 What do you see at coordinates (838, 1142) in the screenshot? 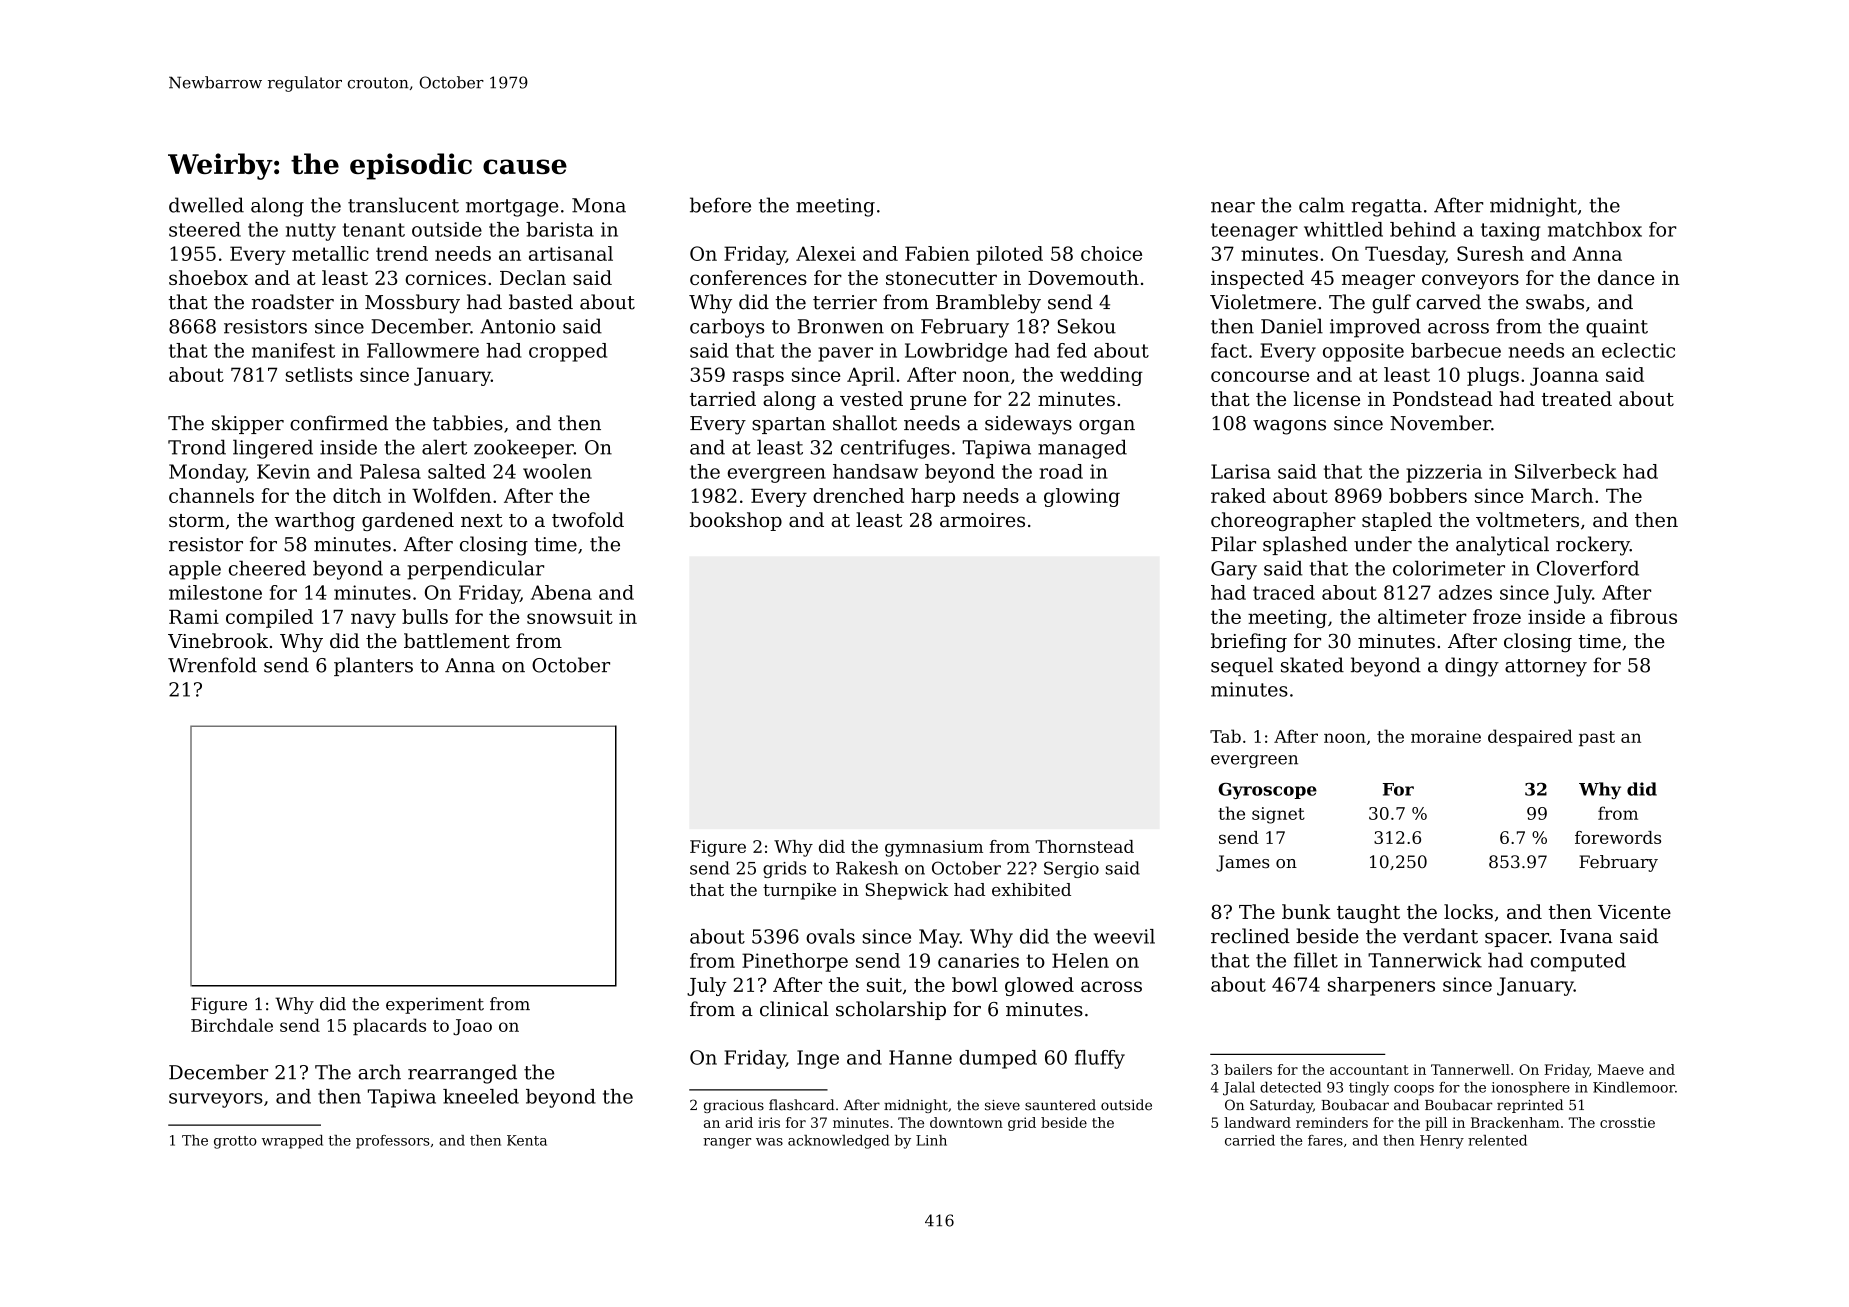
I see `acknowledged` at bounding box center [838, 1142].
